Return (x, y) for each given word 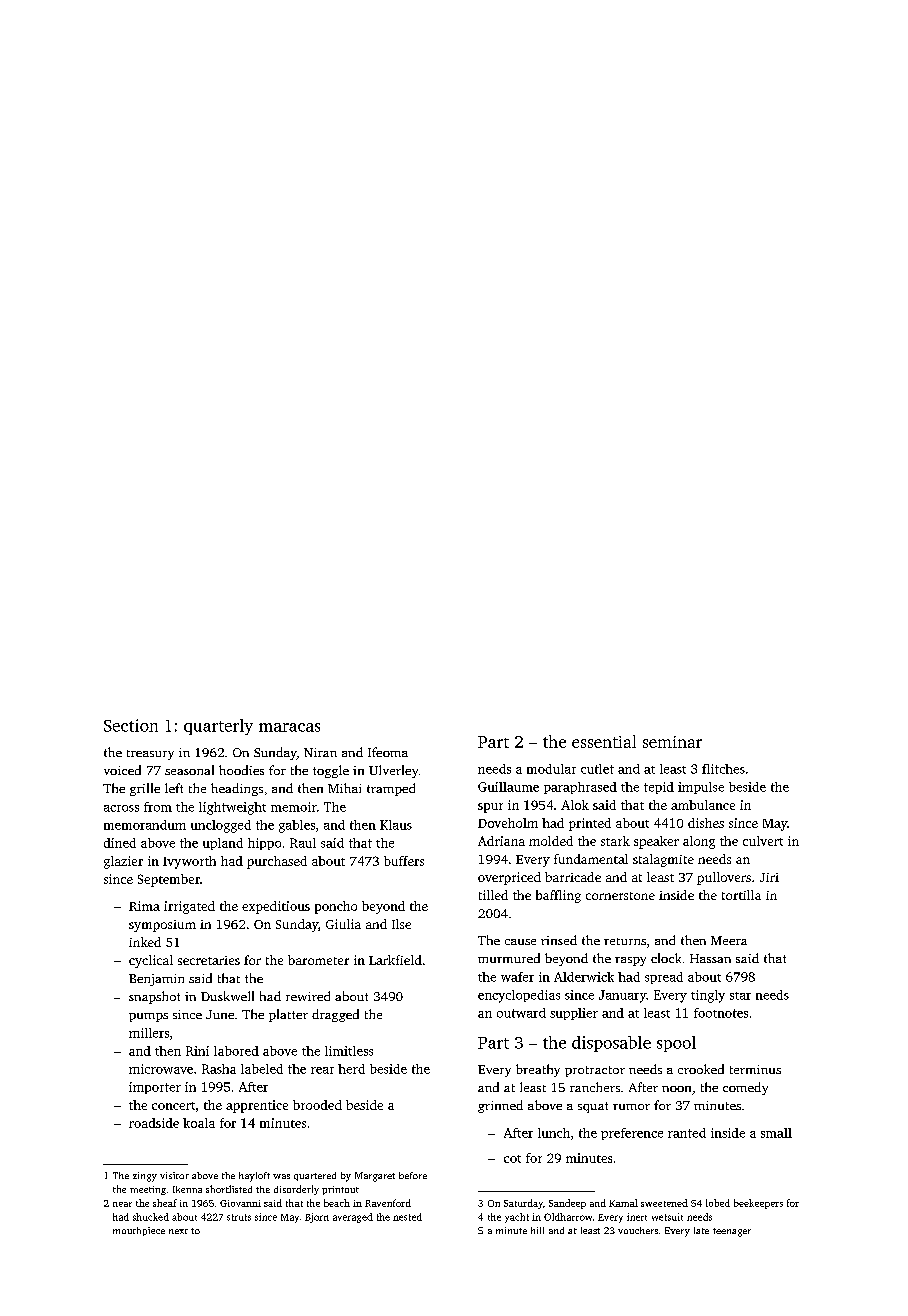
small (776, 1133)
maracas (289, 727)
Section (131, 725)
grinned (500, 1106)
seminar (672, 742)
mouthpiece (139, 1231)
